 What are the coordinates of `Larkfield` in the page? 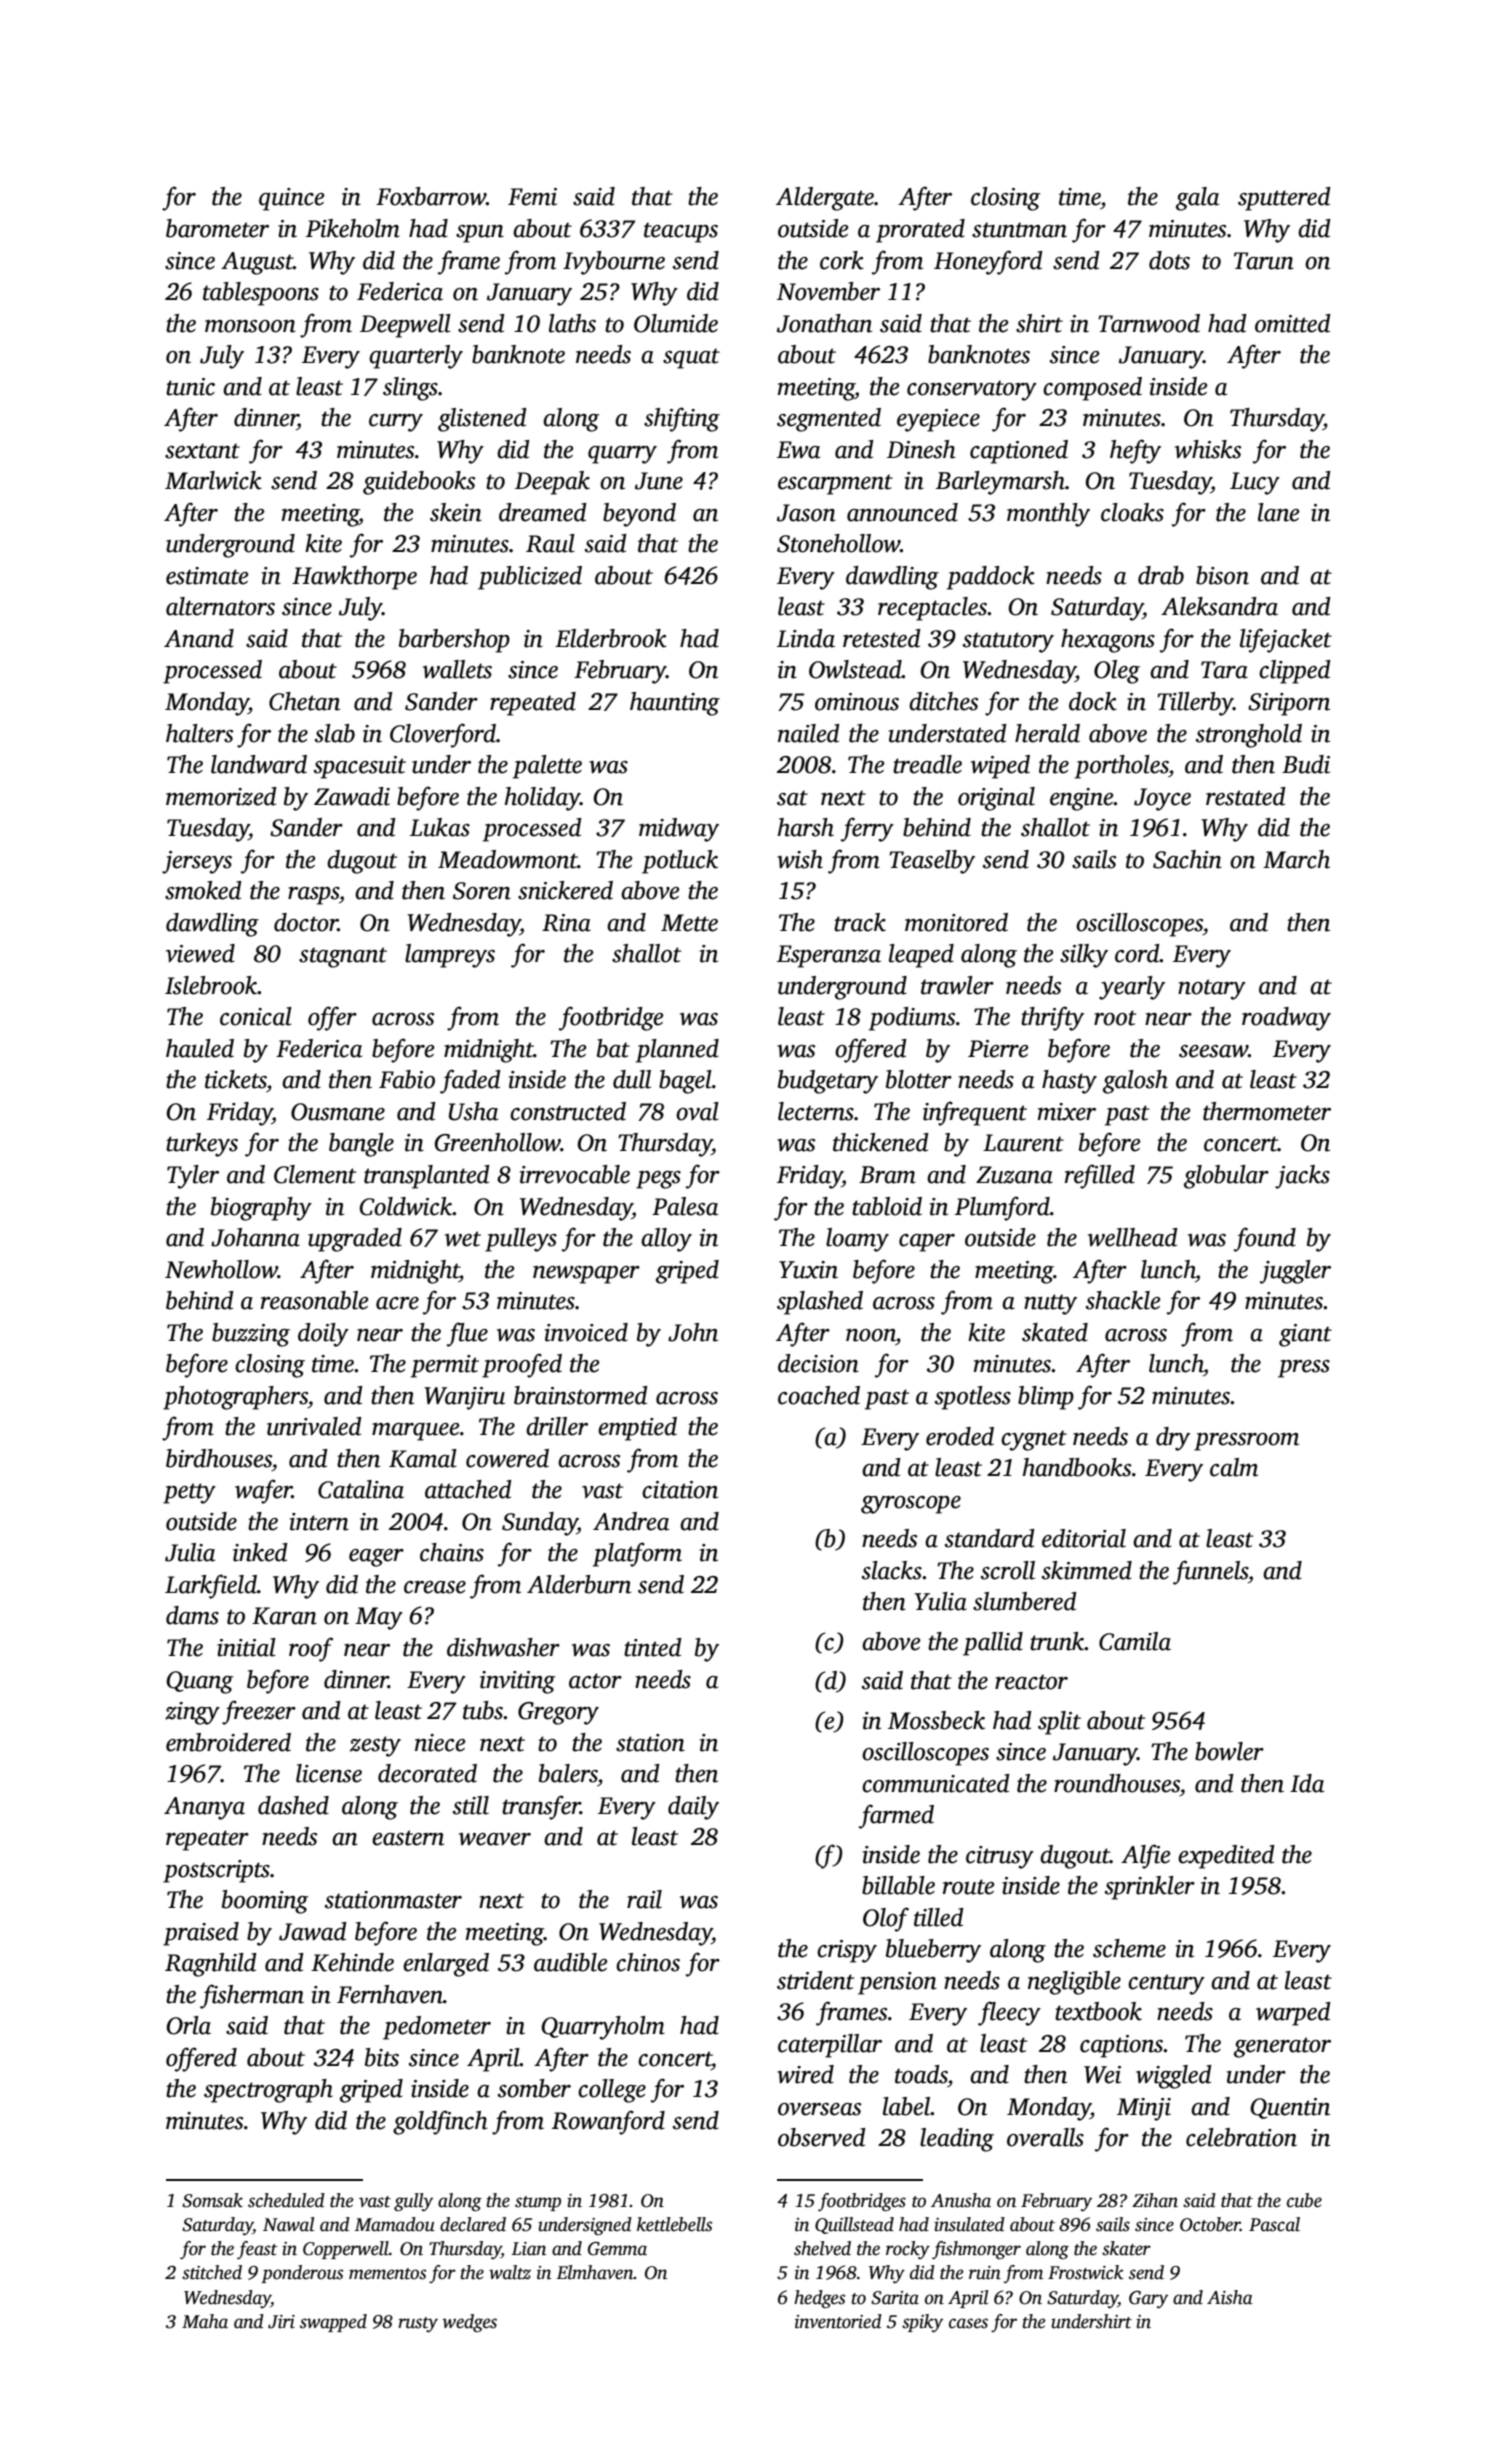 It's located at (211, 1586).
